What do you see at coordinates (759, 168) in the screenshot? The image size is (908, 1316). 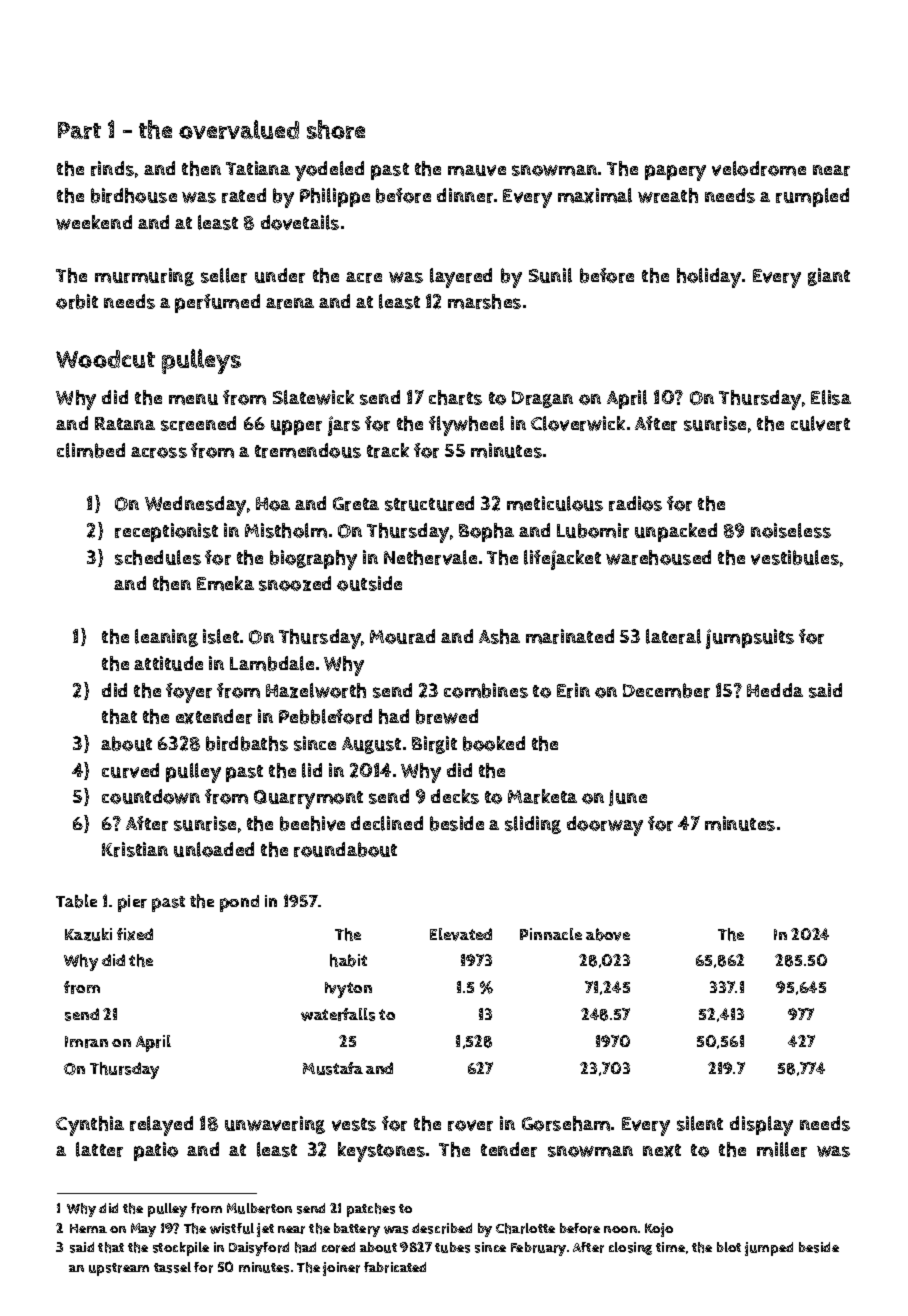 I see `velodrome` at bounding box center [759, 168].
